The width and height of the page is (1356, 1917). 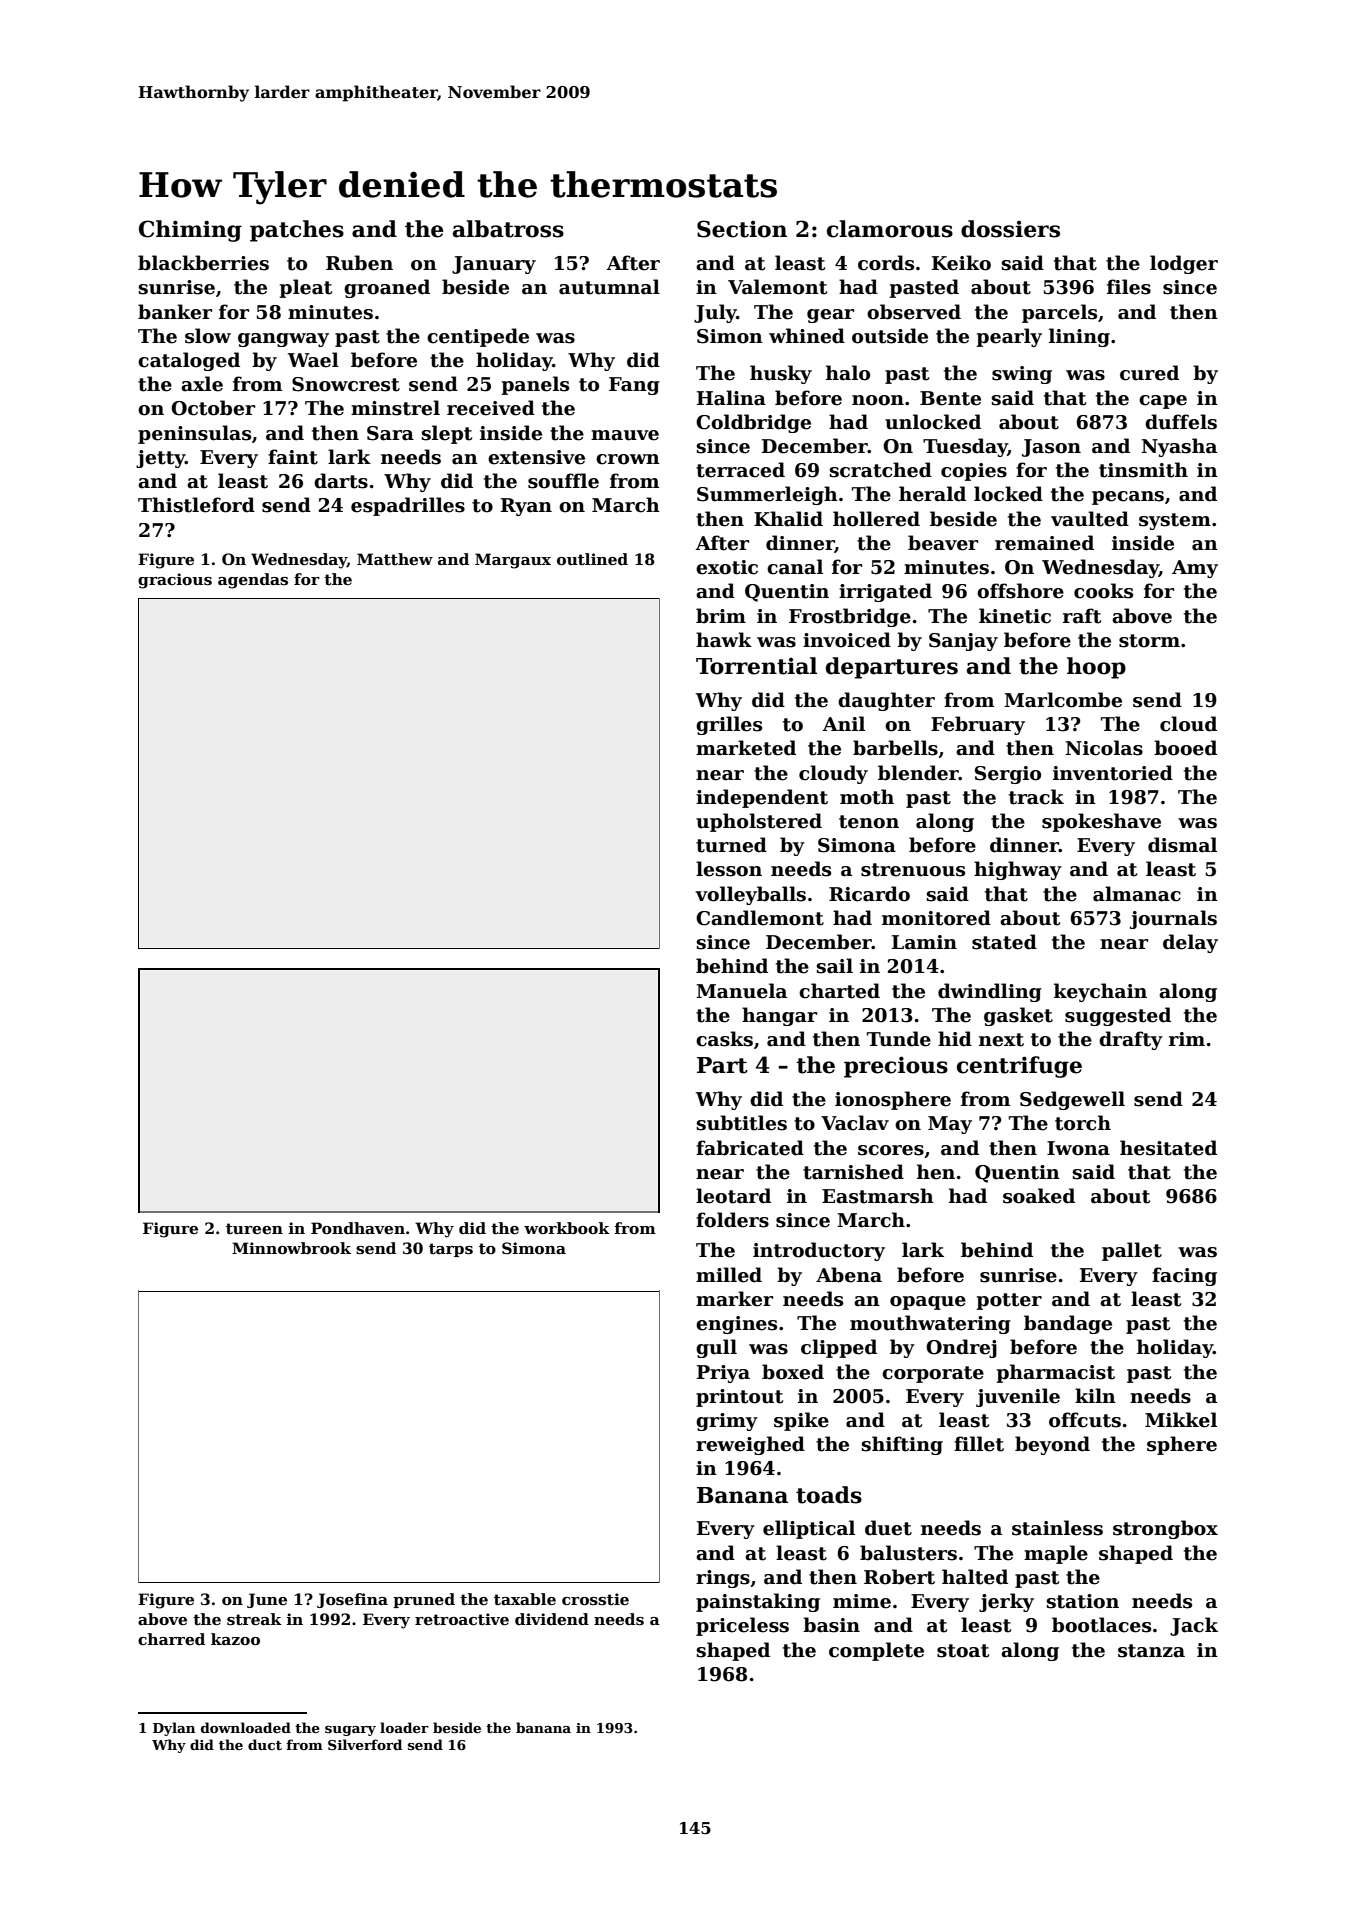 What do you see at coordinates (1018, 870) in the page?
I see `highway` at bounding box center [1018, 870].
